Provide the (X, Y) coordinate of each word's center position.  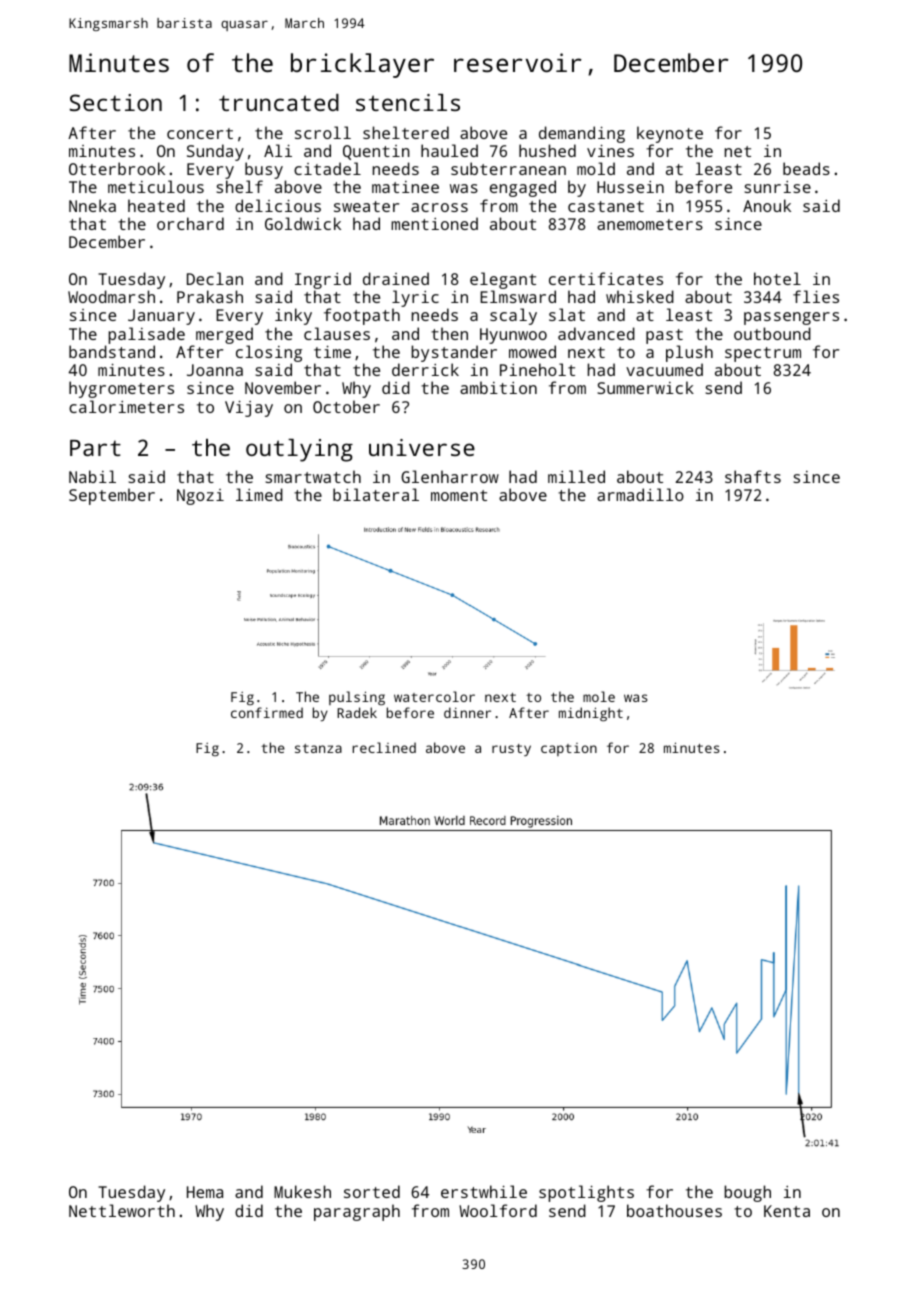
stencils (408, 102)
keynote (670, 134)
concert (200, 133)
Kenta (787, 1211)
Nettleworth (122, 1210)
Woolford (498, 1210)
